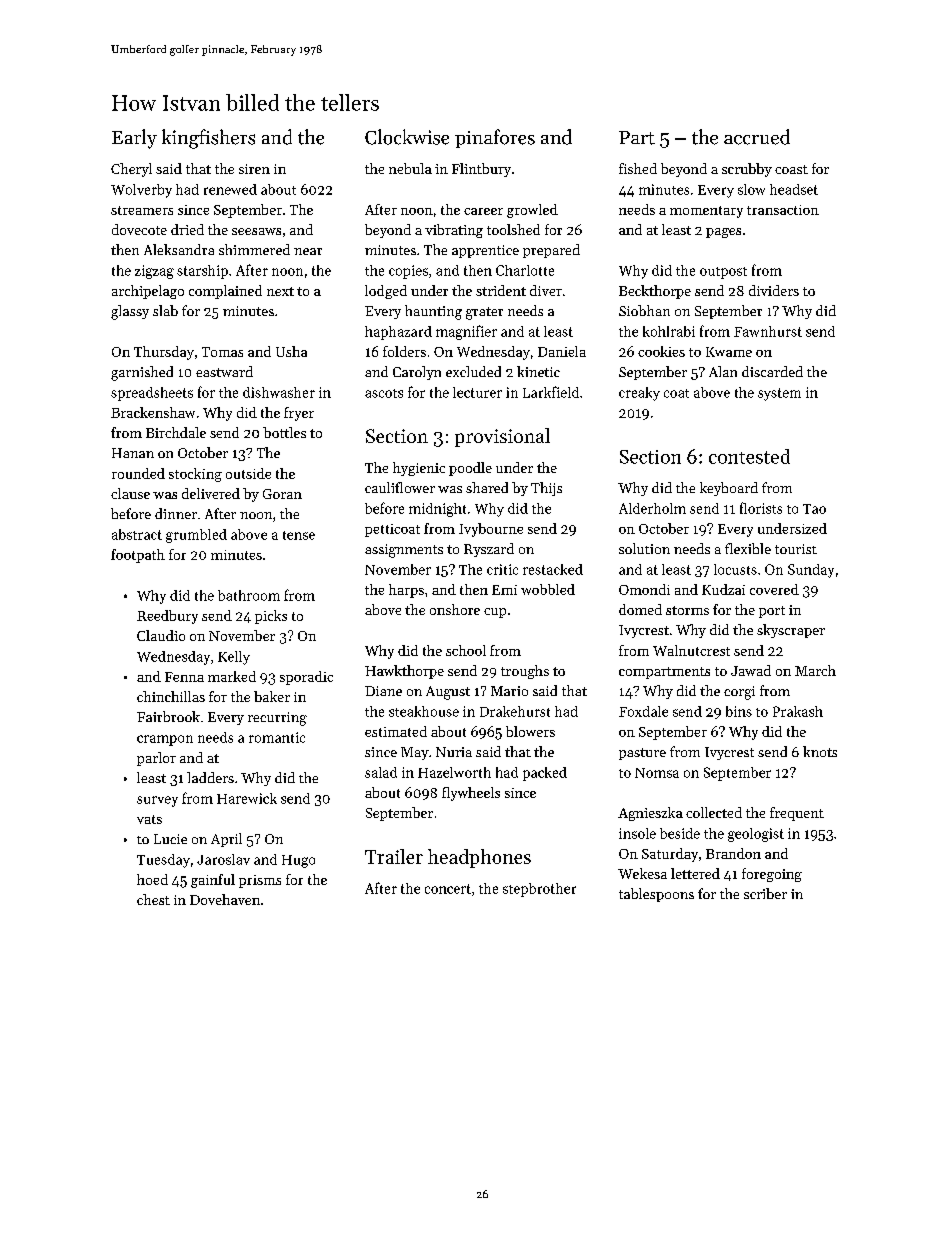 Image resolution: width=952 pixels, height=1233 pixels. Describe the element at coordinates (509, 691) in the page. I see `Mario` at that location.
